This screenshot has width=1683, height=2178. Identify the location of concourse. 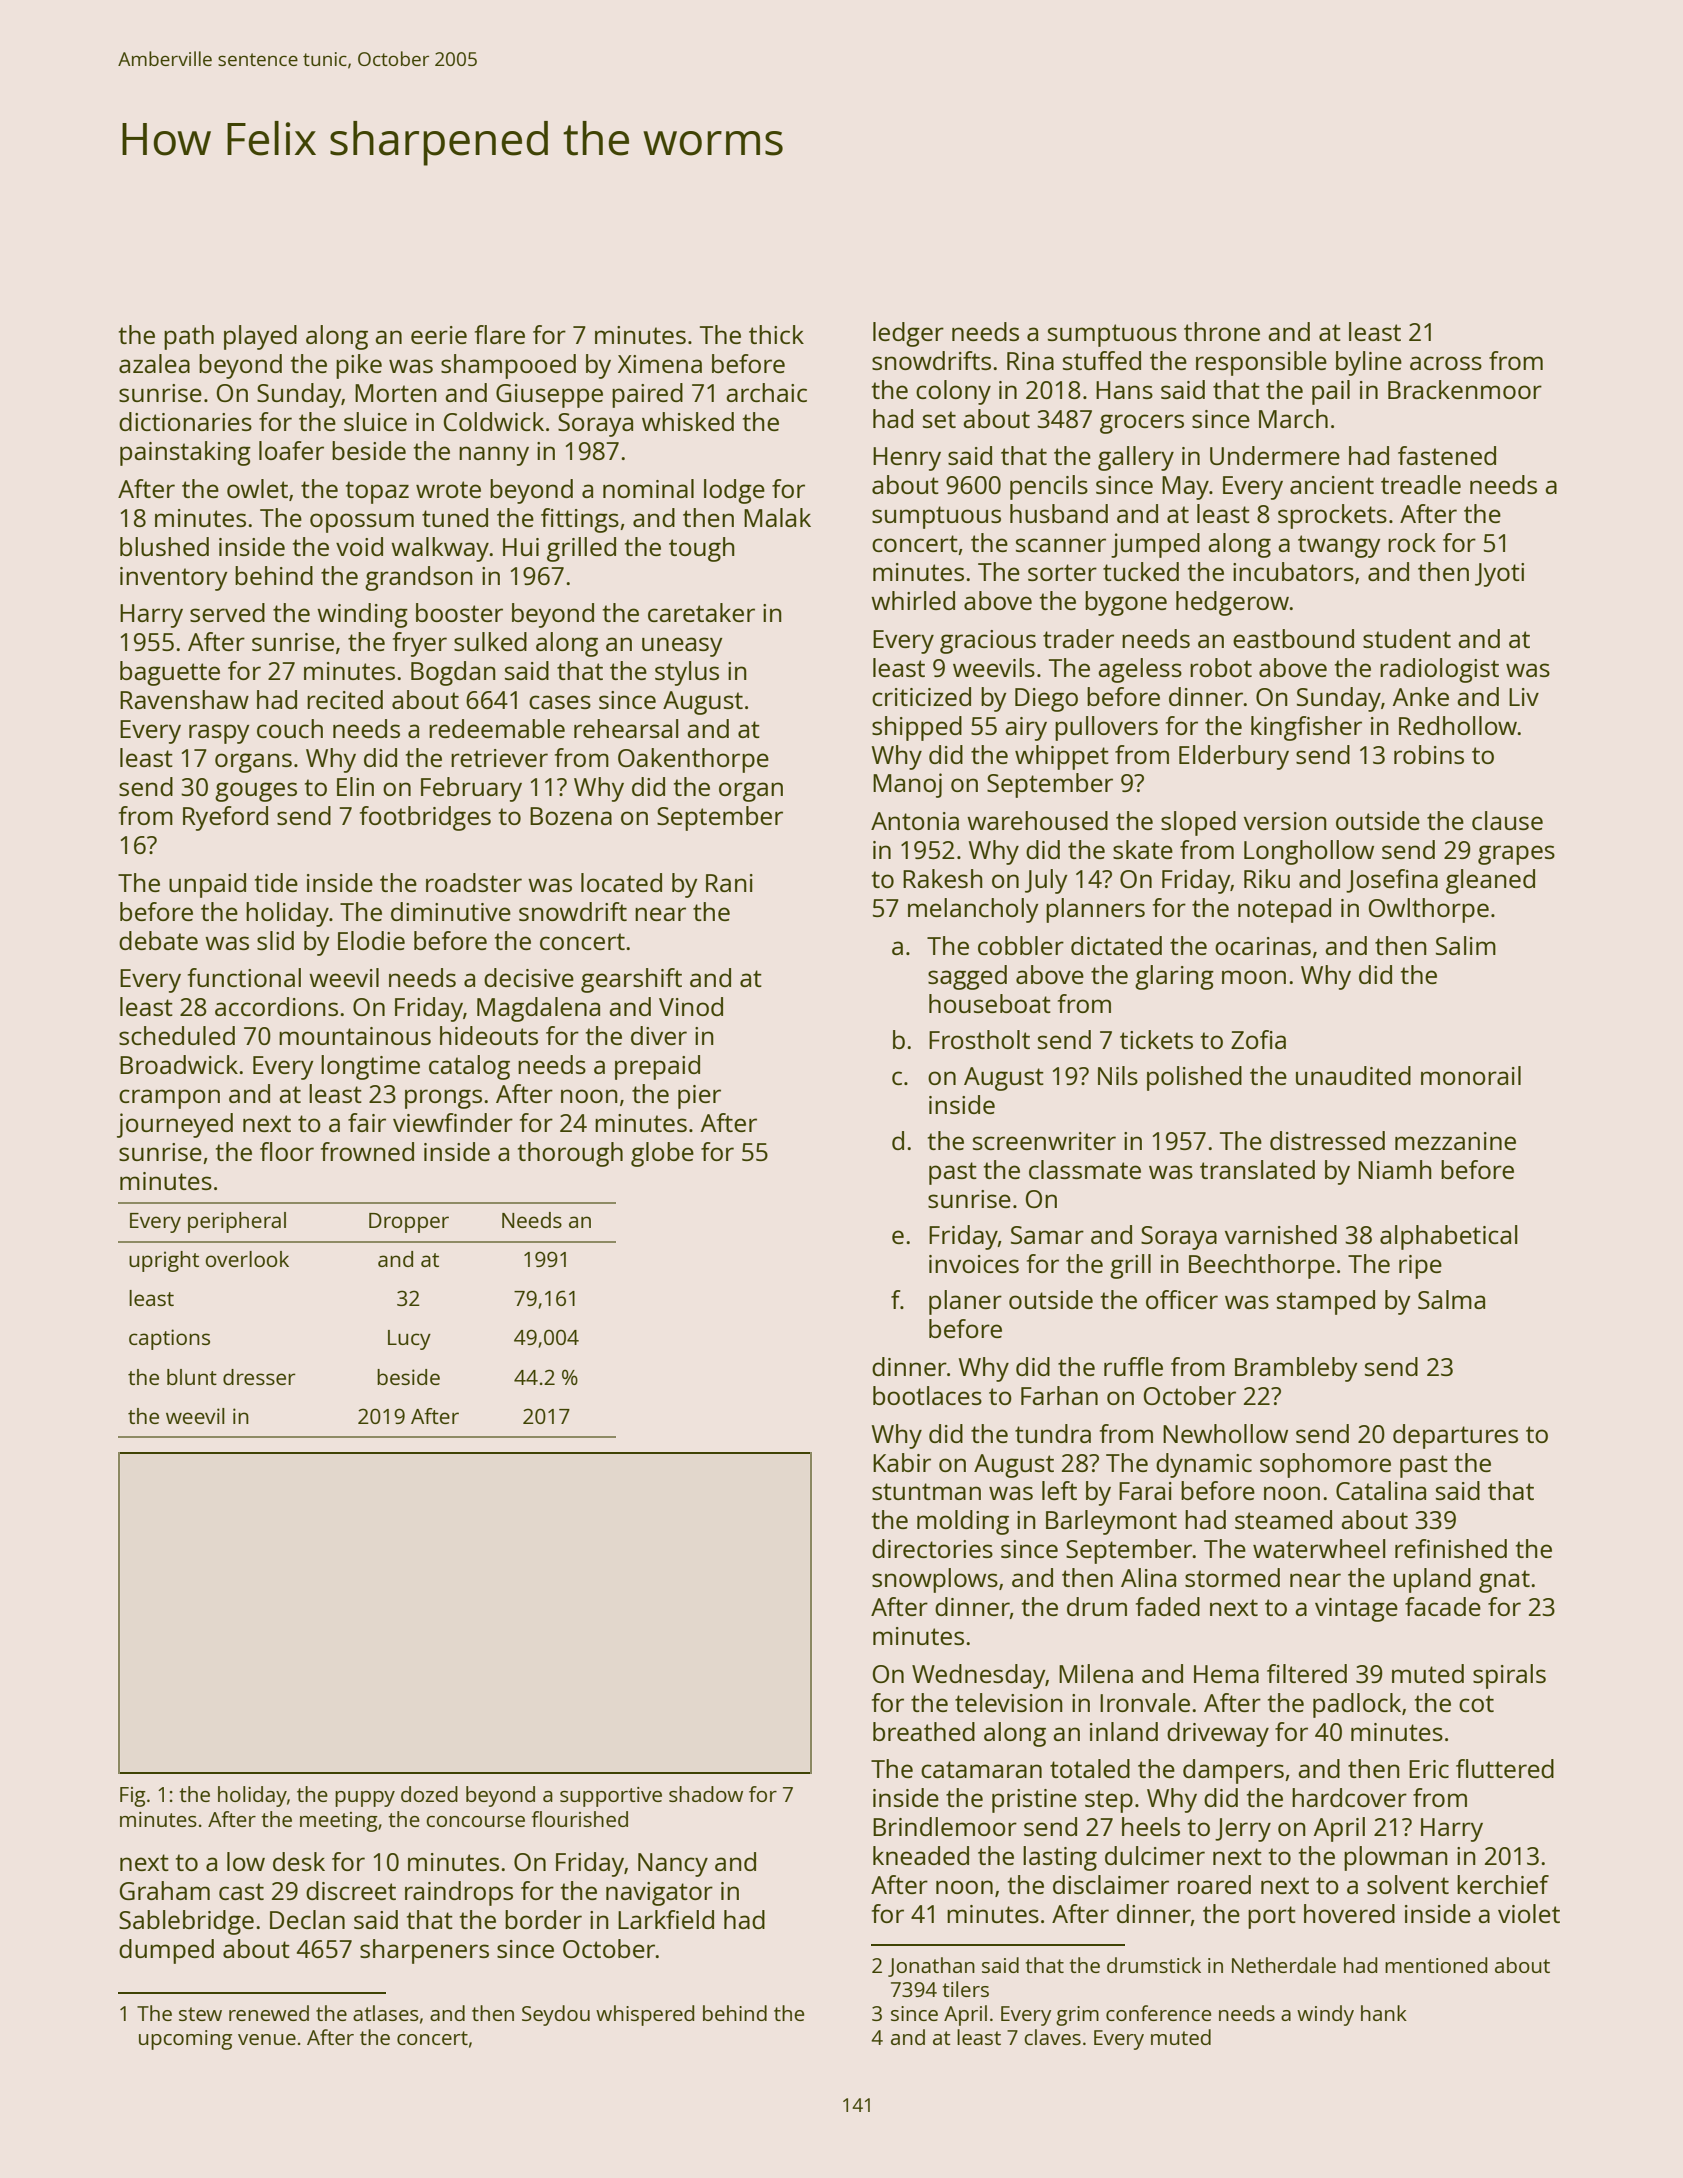
(475, 1821).
